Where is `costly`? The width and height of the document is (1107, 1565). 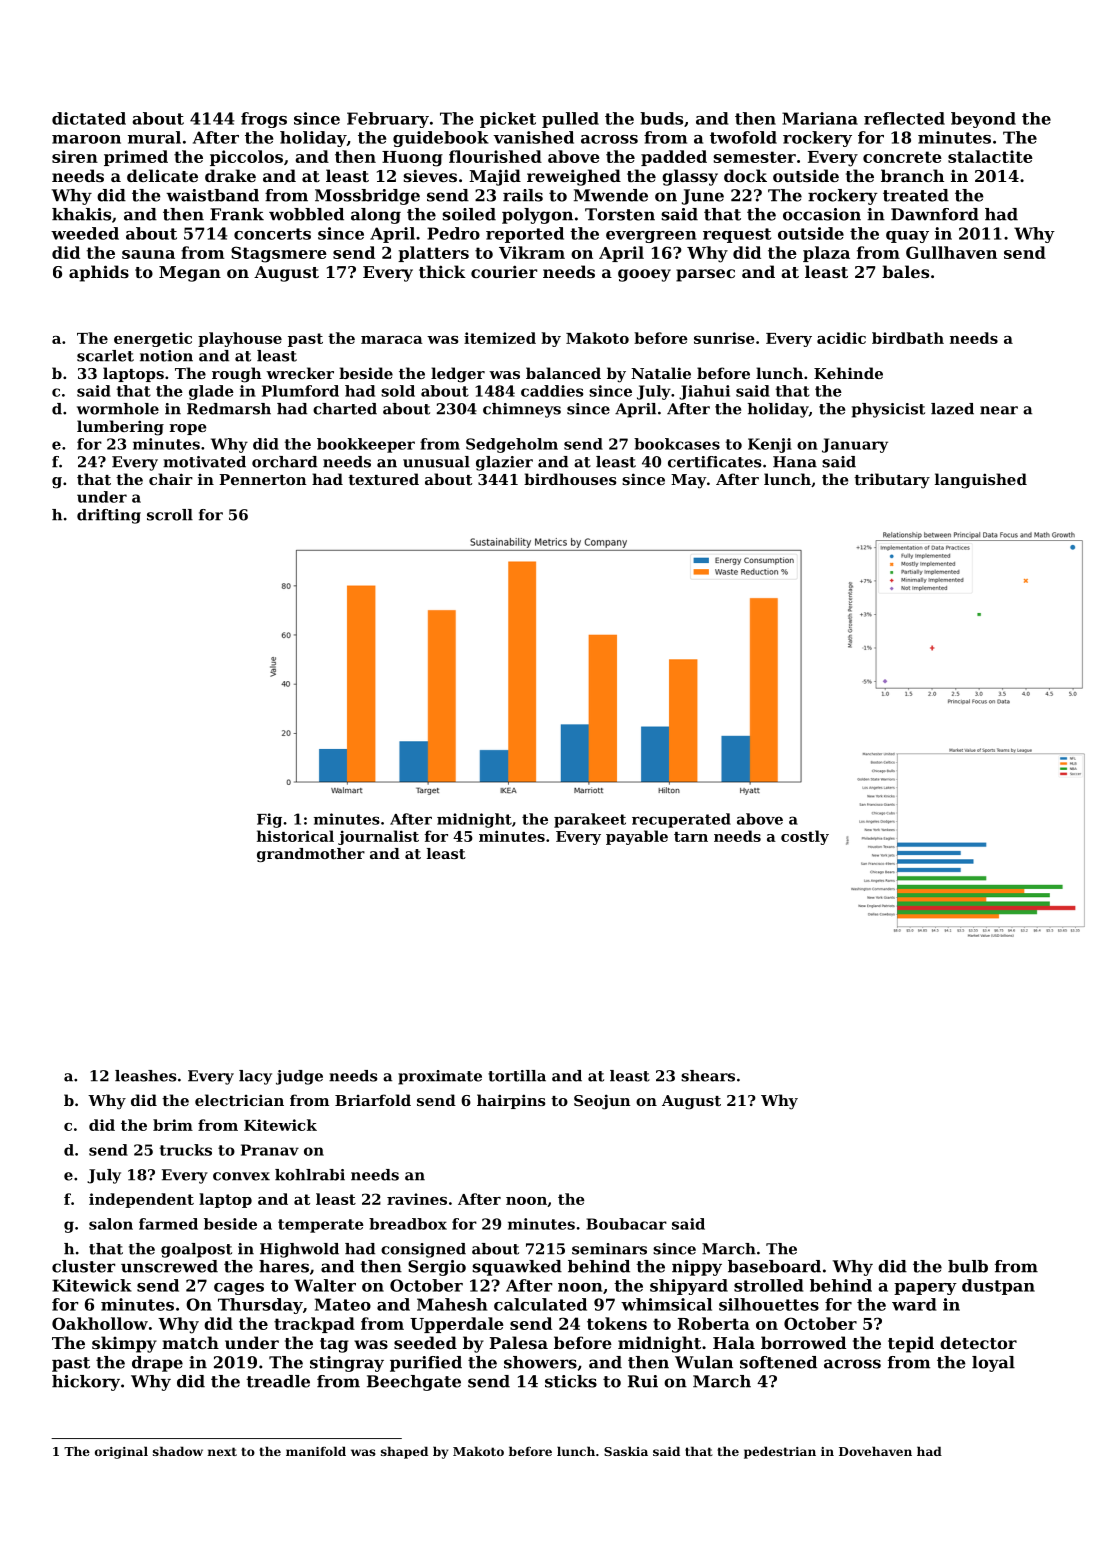
costly is located at coordinates (805, 837).
